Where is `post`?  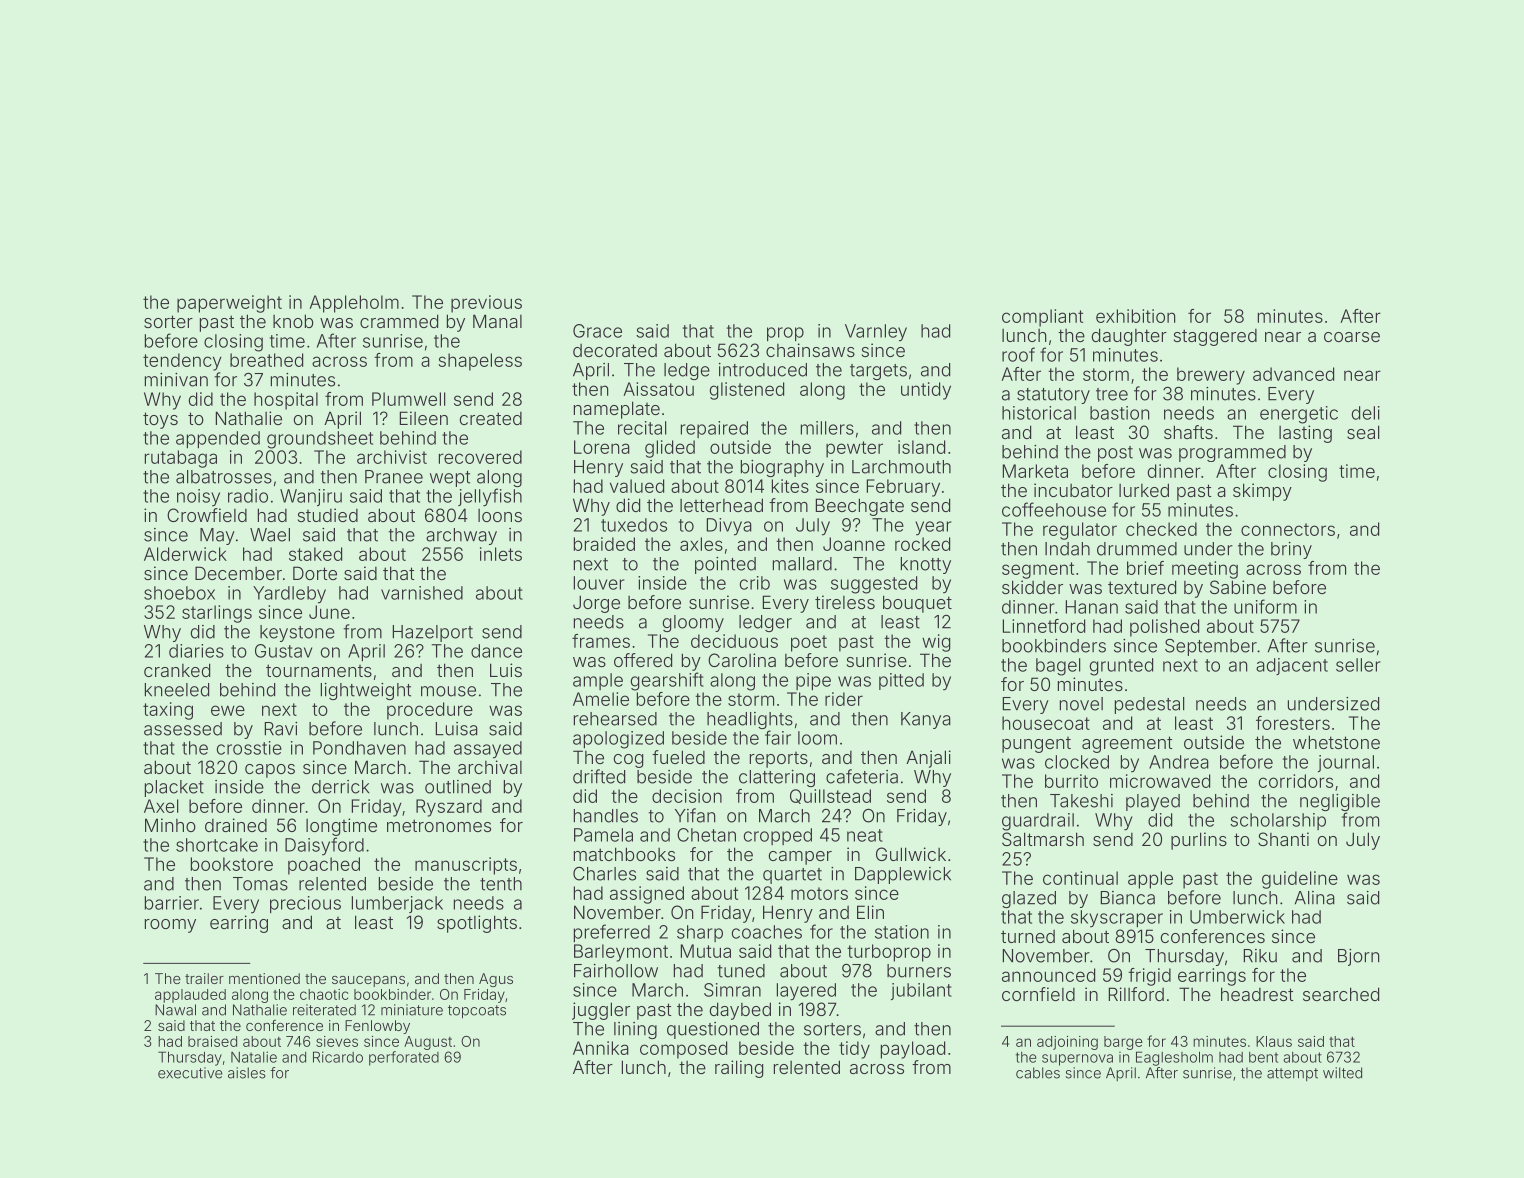
post is located at coordinates (1115, 454).
